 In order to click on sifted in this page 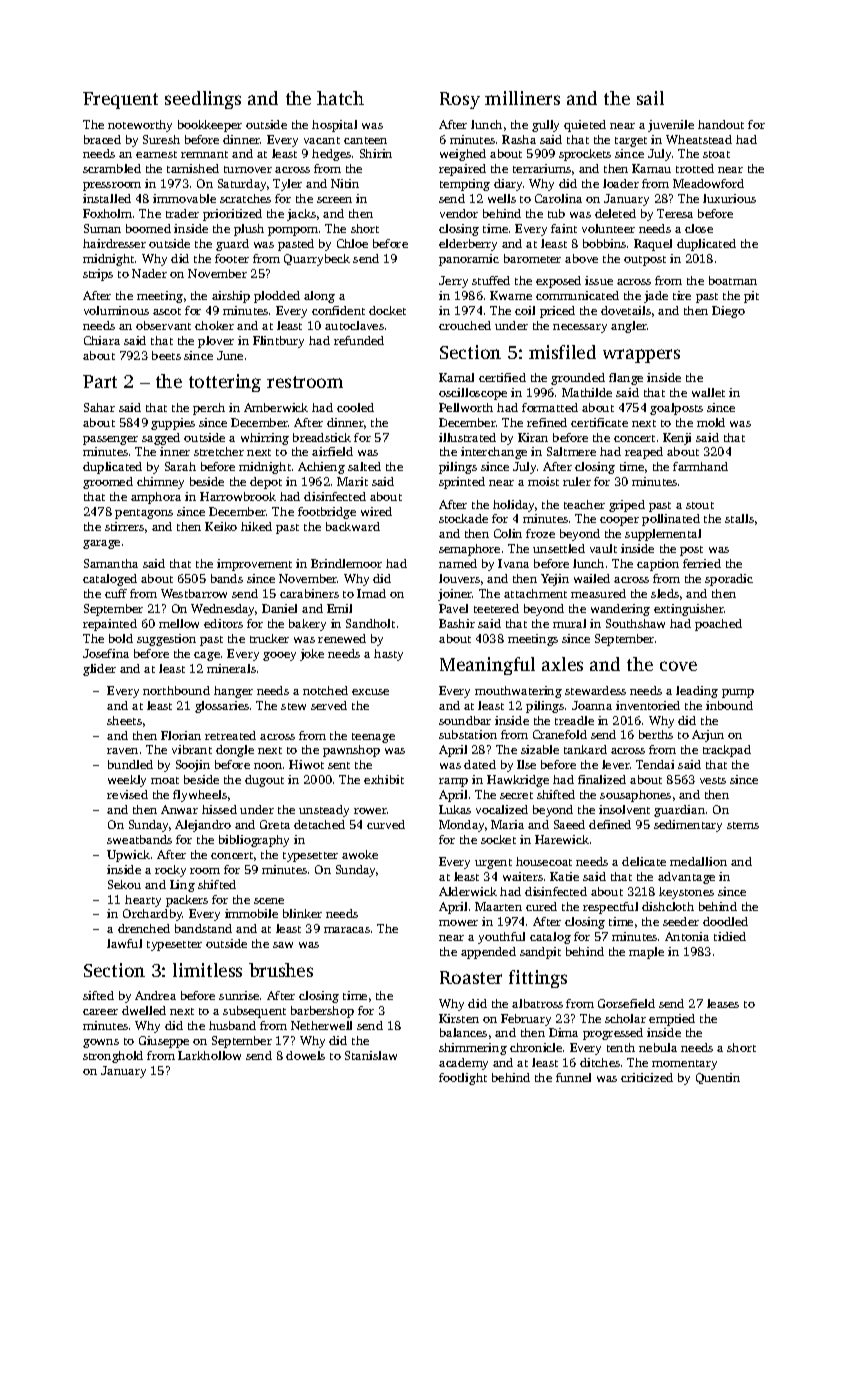, I will do `click(98, 995)`.
